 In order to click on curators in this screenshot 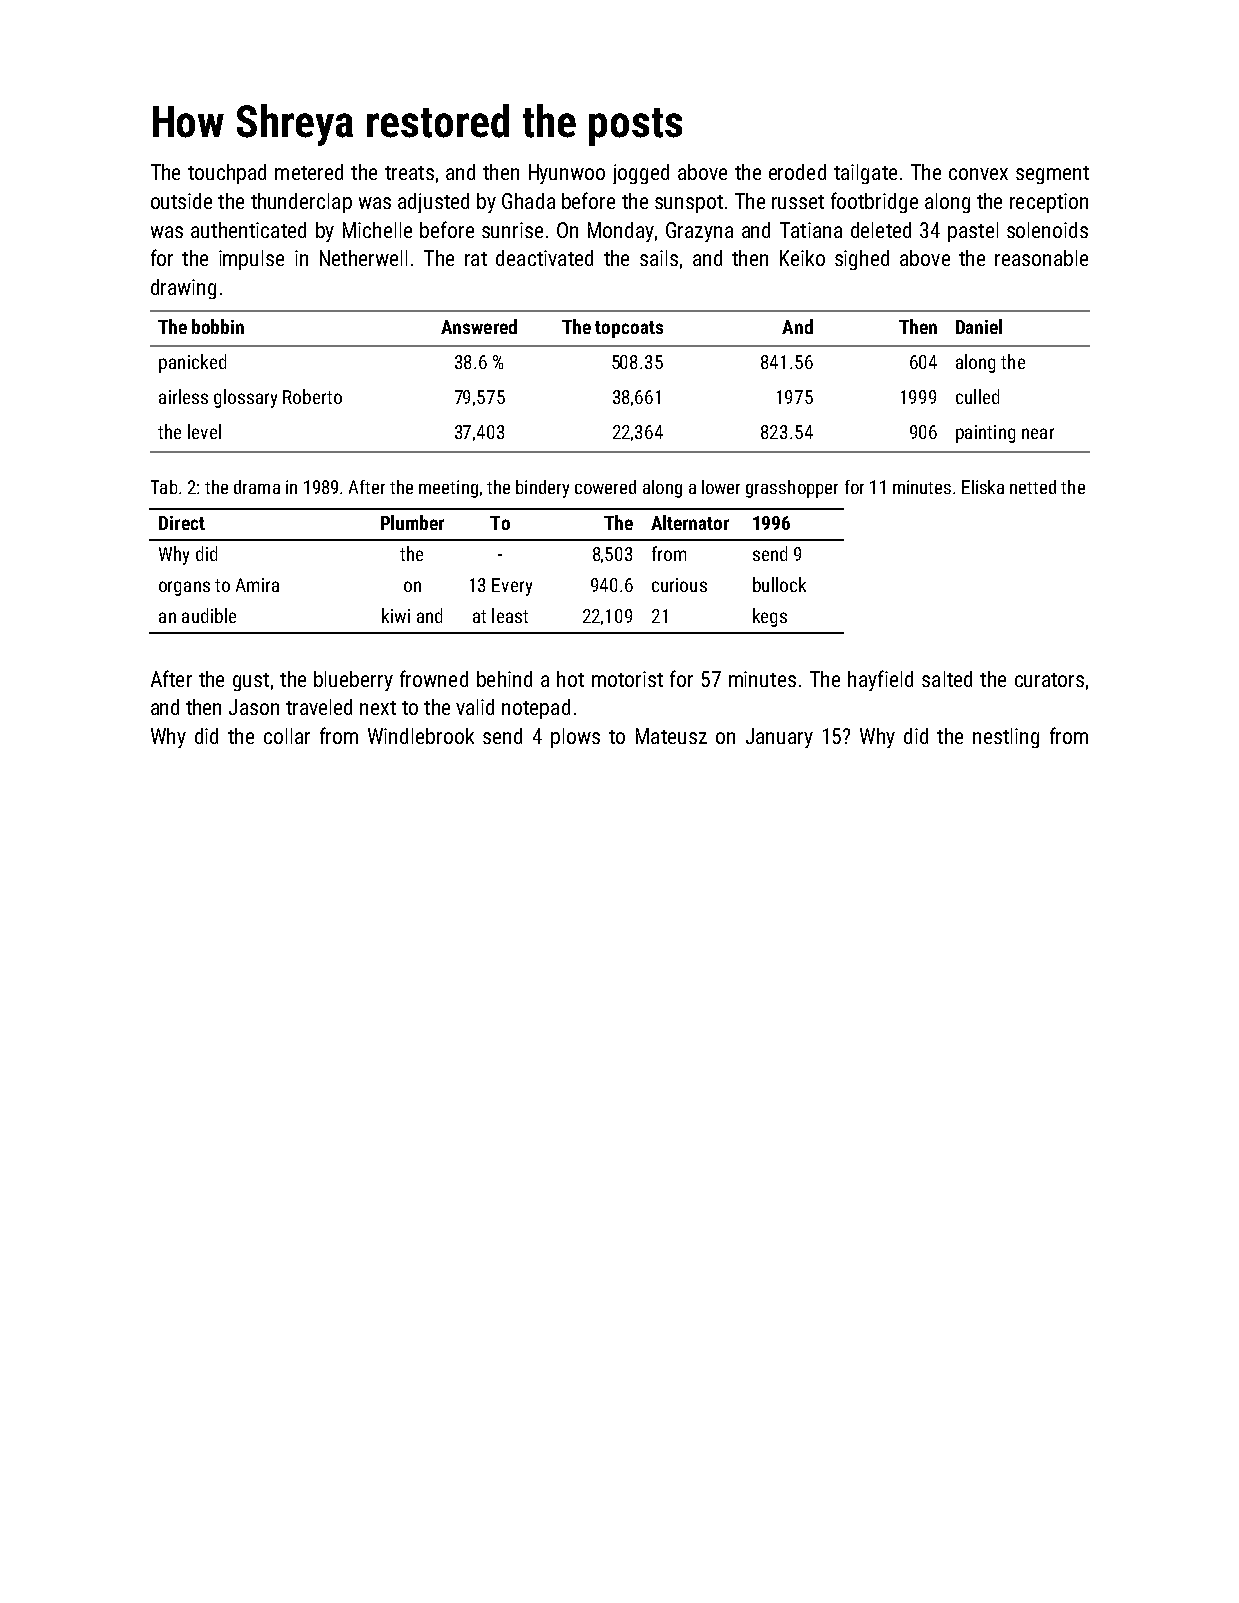, I will do `click(1049, 680)`.
